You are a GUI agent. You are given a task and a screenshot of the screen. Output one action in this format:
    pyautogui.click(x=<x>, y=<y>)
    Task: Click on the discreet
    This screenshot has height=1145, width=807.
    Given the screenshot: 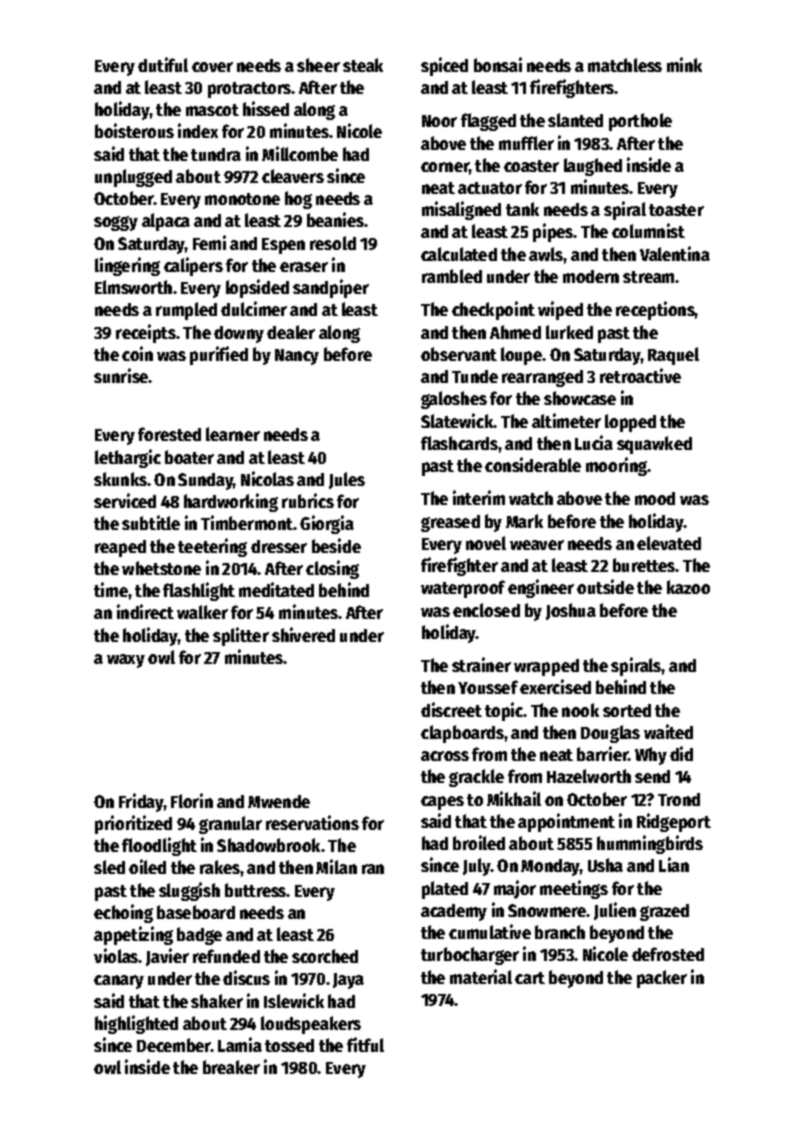 What is the action you would take?
    pyautogui.click(x=451, y=709)
